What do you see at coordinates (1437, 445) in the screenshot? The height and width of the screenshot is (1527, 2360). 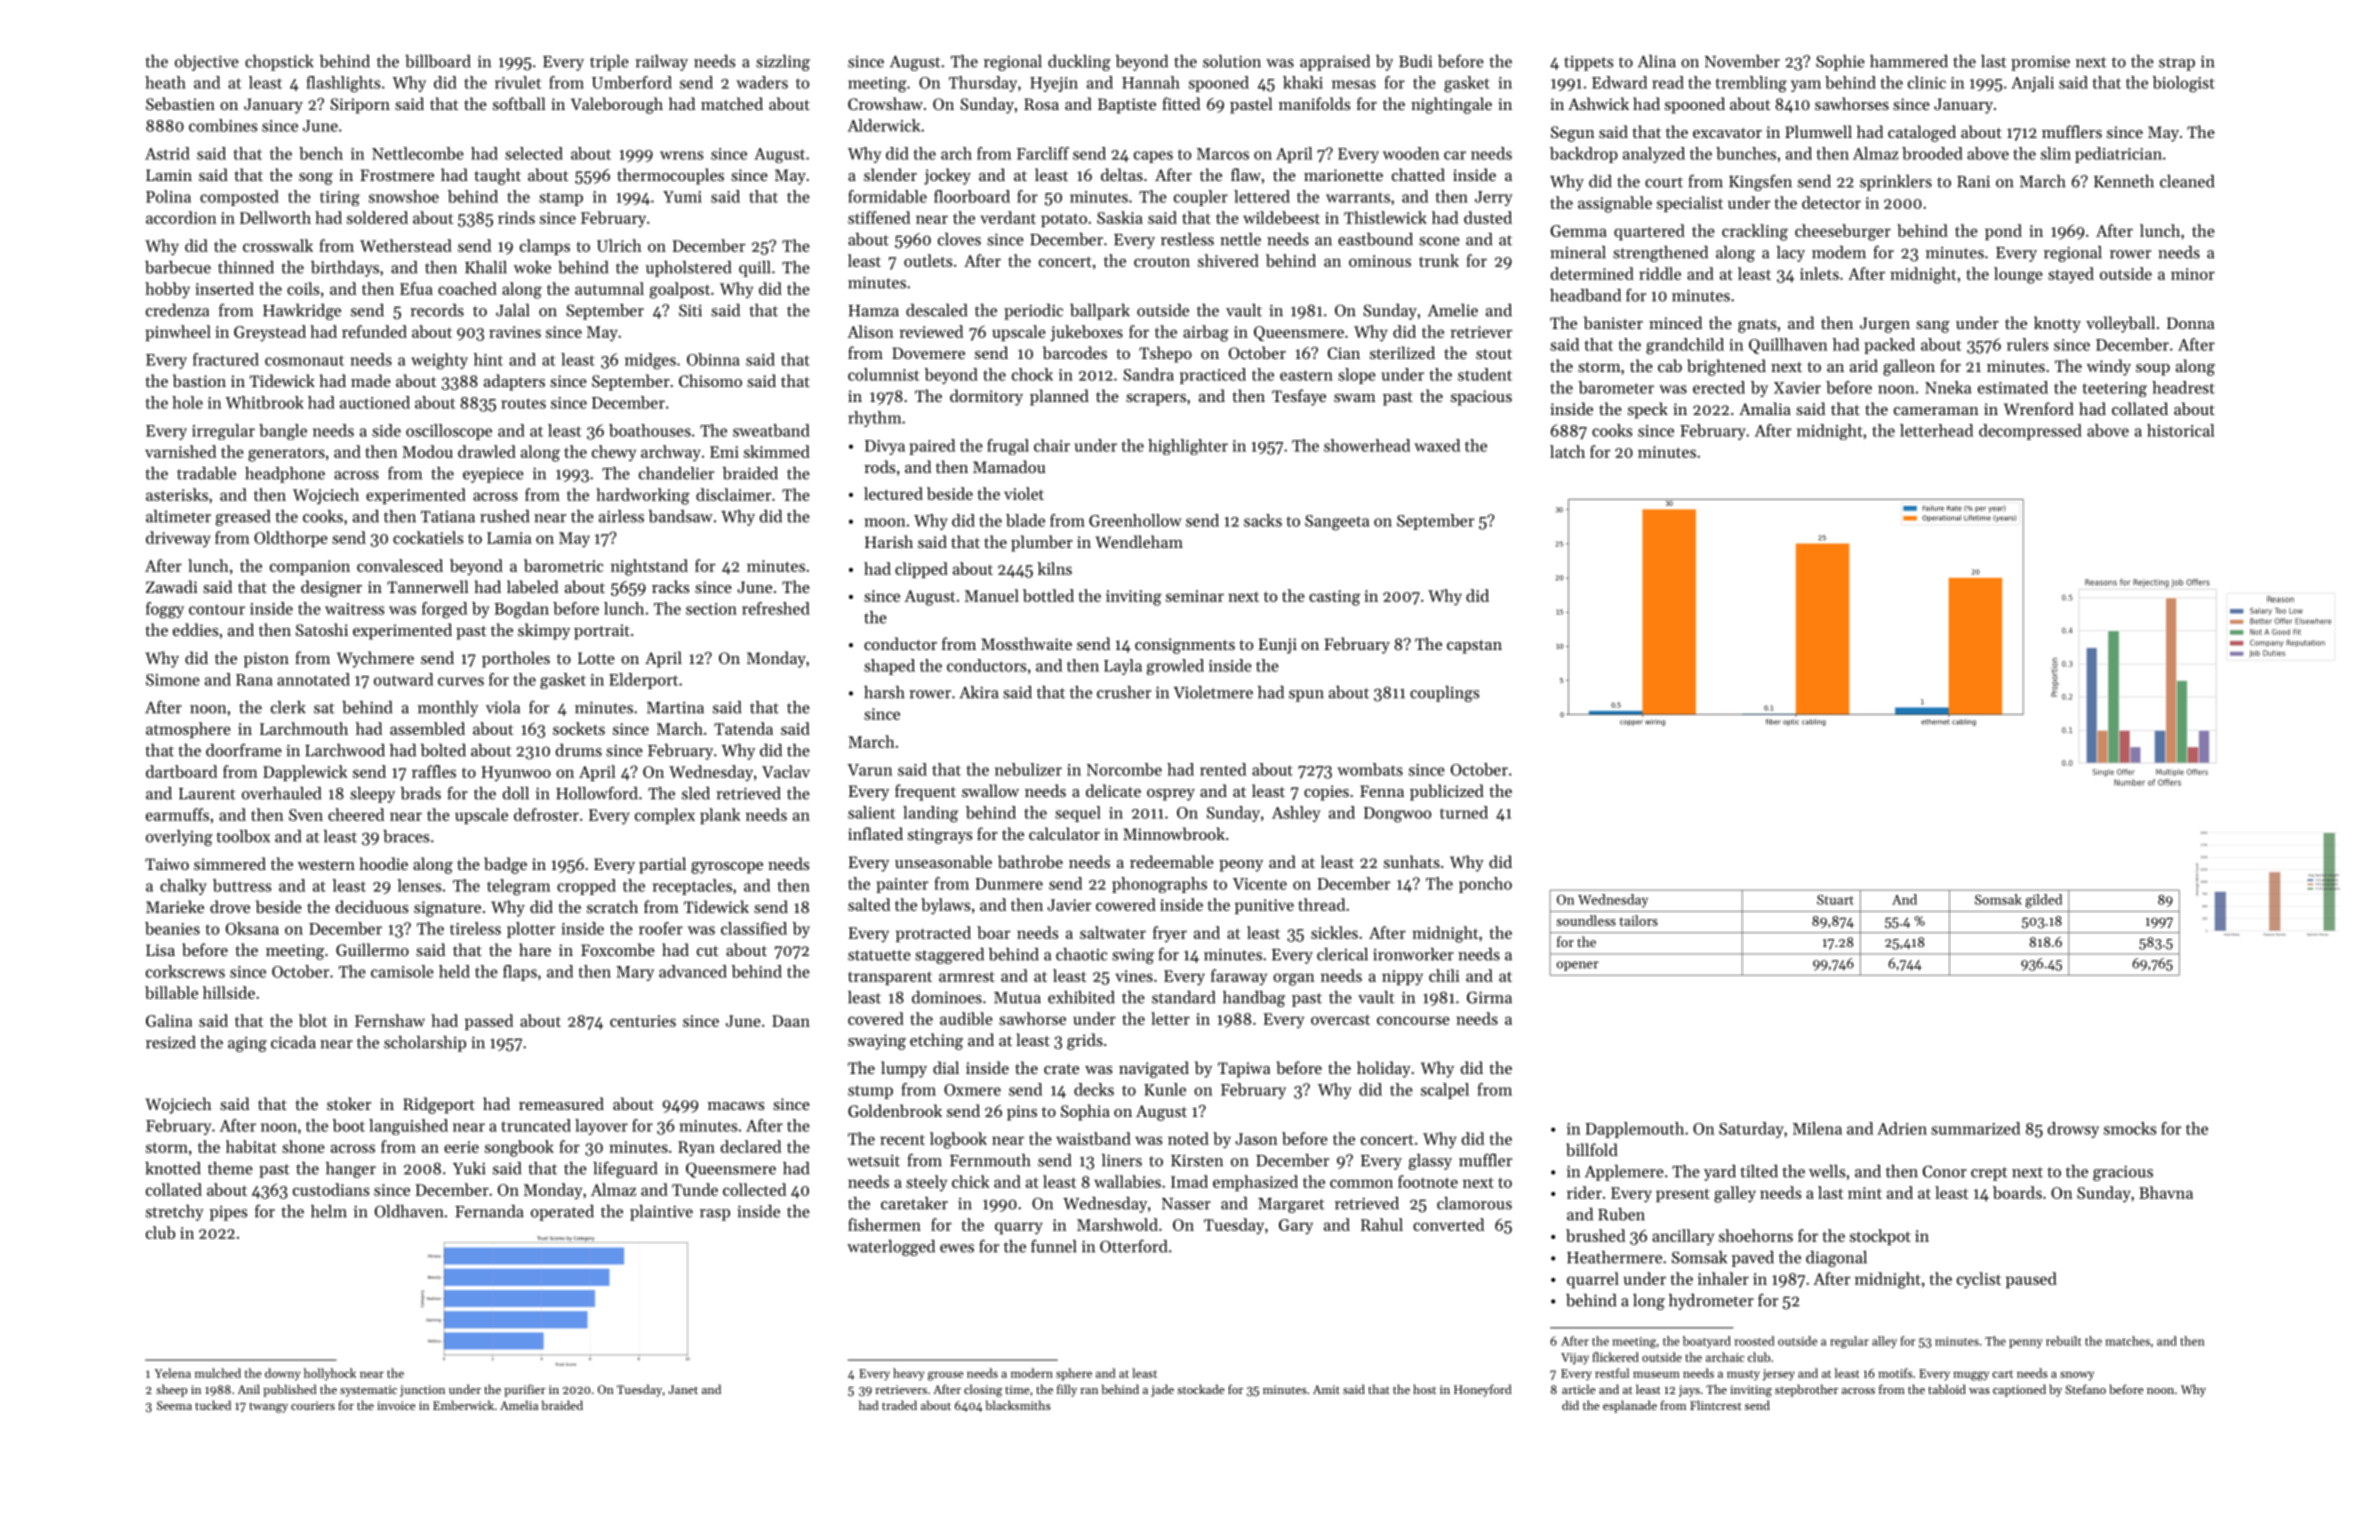 I see `waxed` at bounding box center [1437, 445].
